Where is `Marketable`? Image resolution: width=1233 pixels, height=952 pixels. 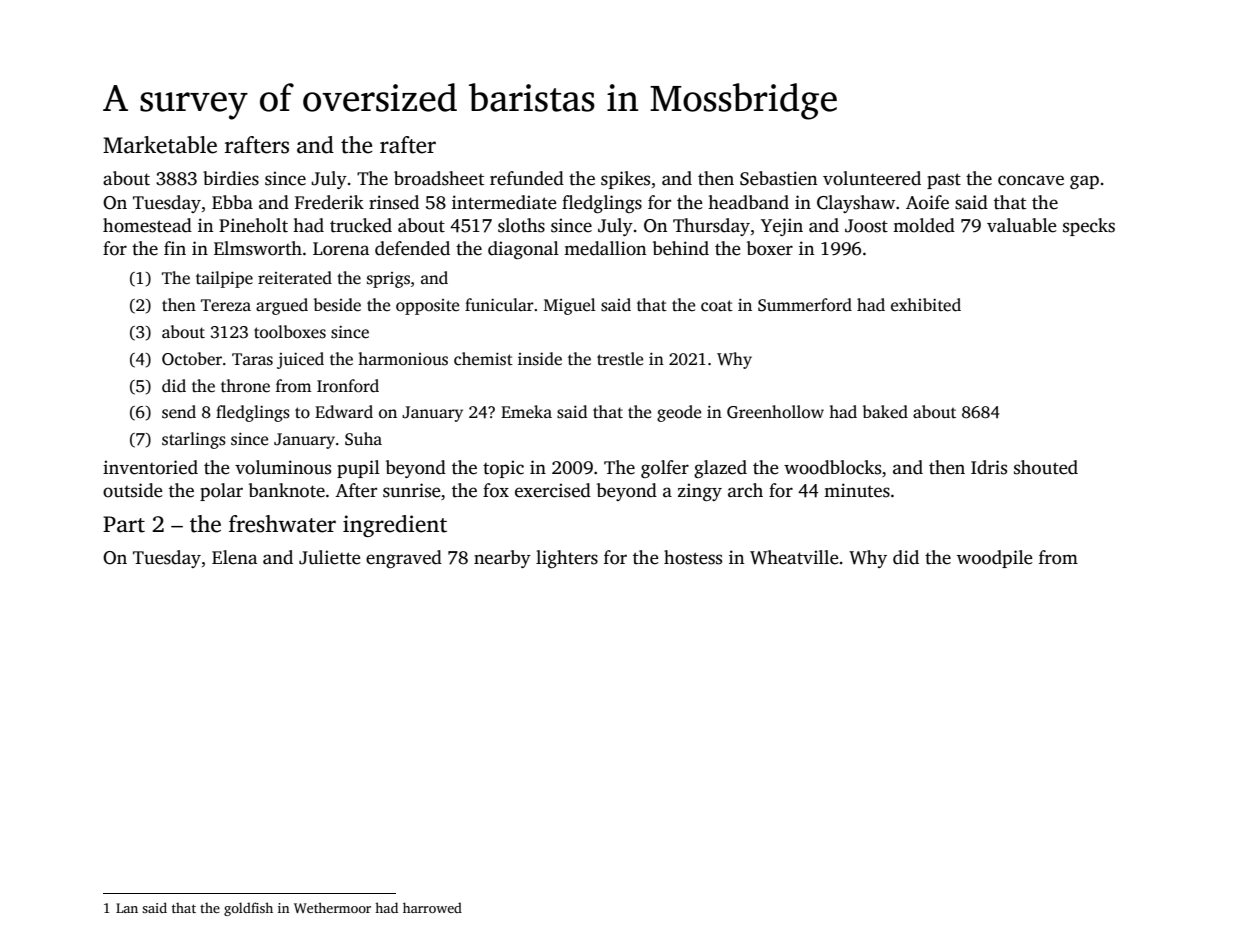
Marketable is located at coordinates (160, 145).
